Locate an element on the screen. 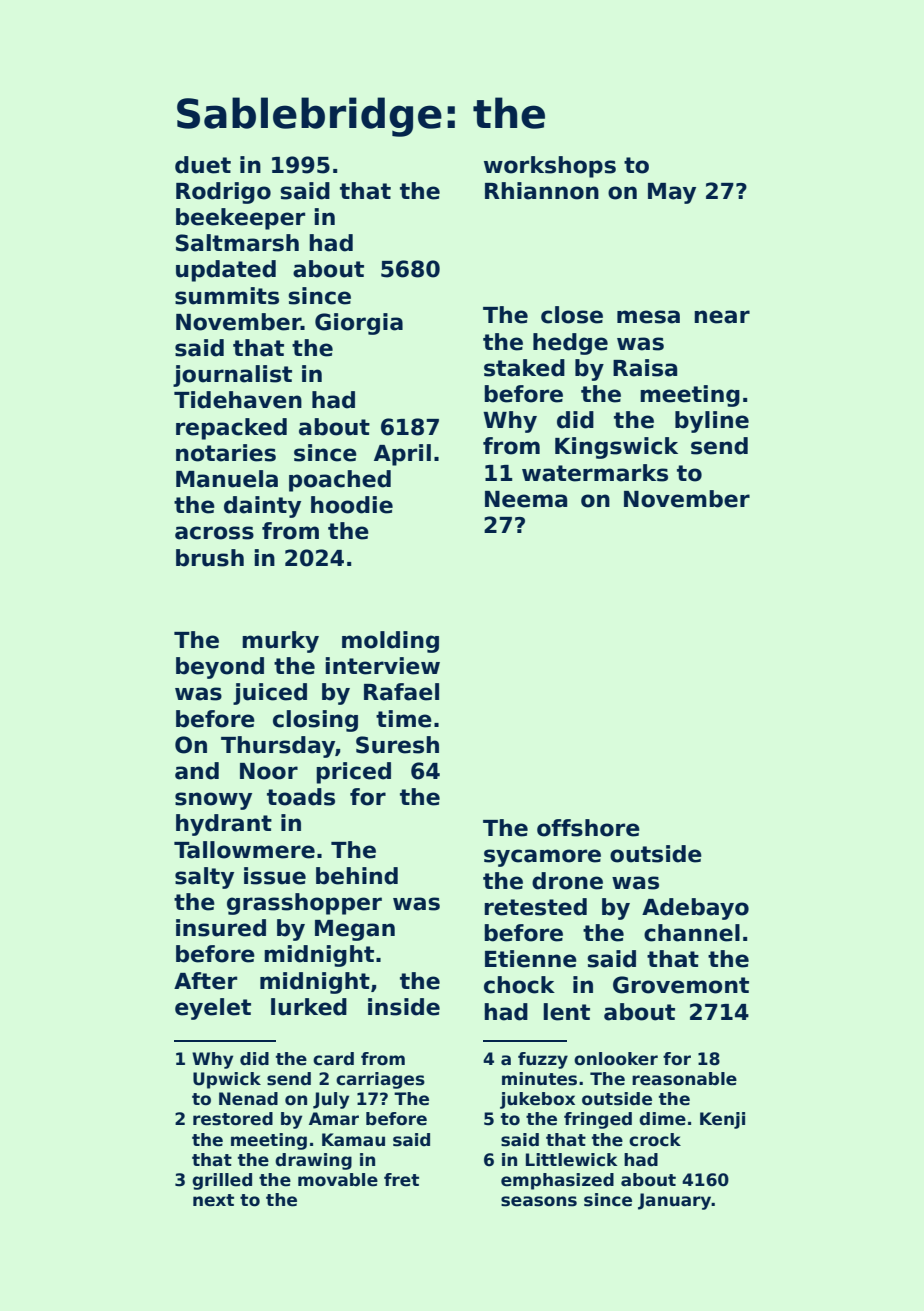  drone is located at coordinates (567, 881).
